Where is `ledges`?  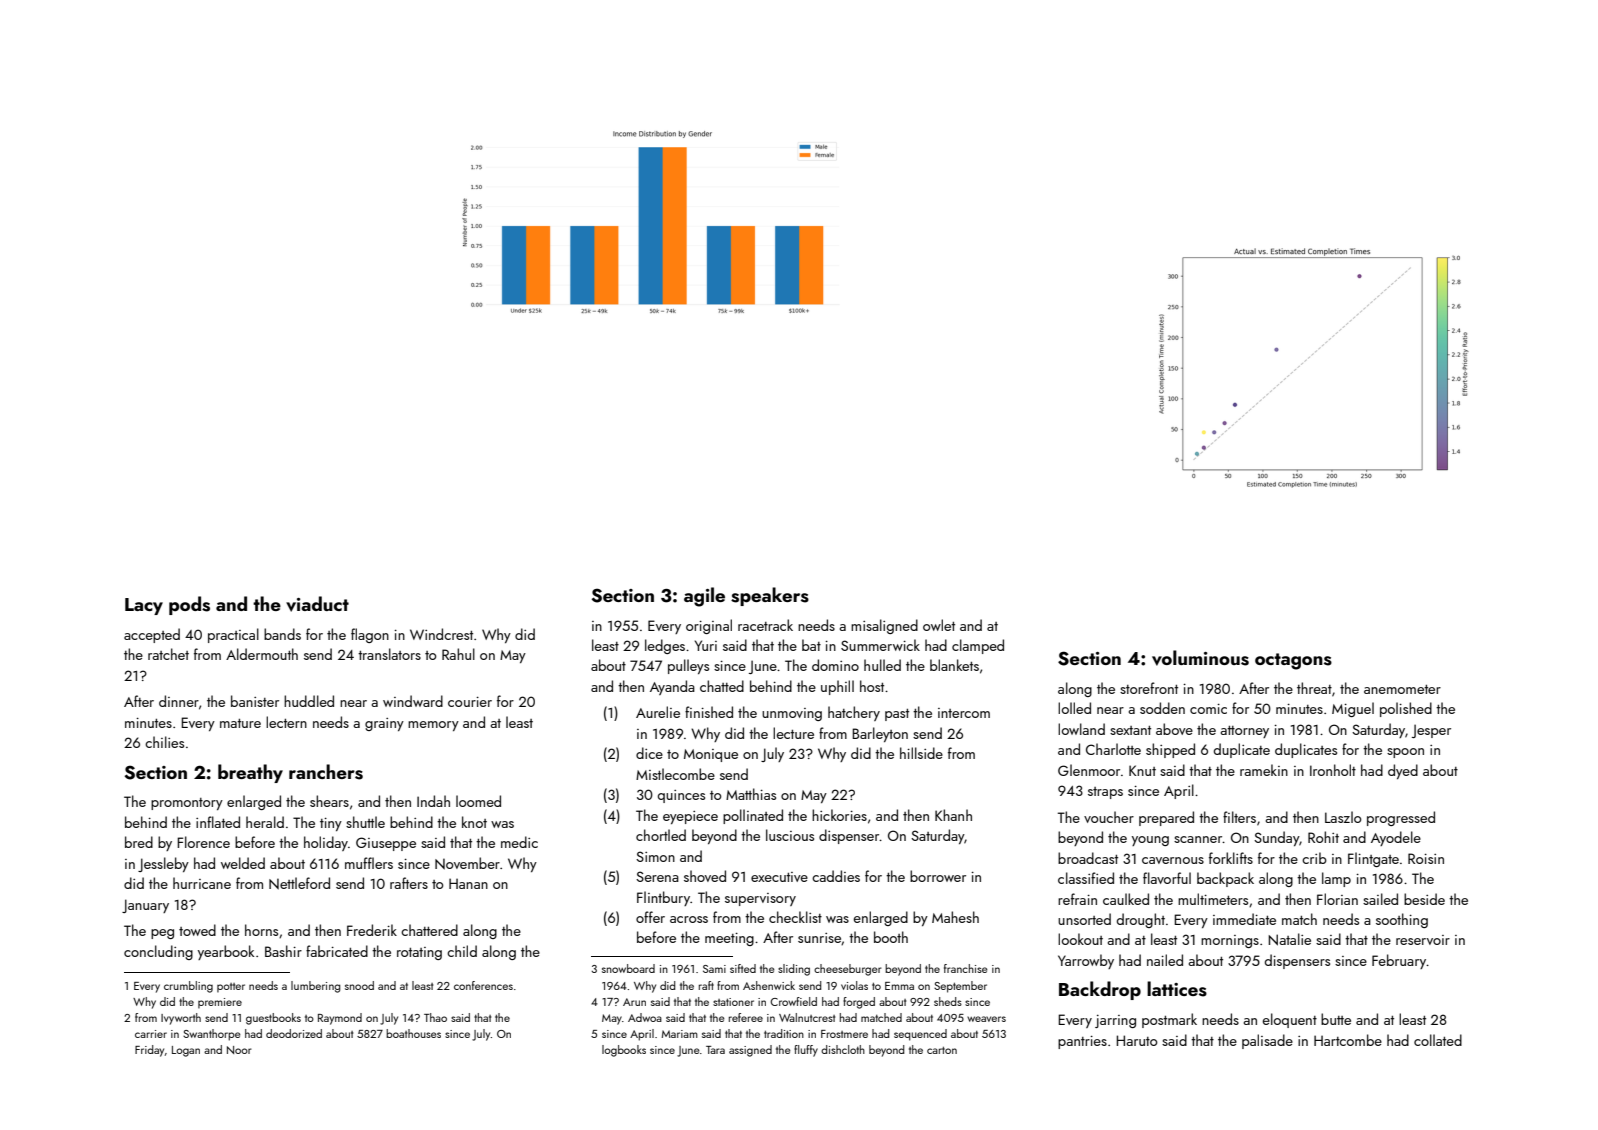 ledges is located at coordinates (665, 646).
